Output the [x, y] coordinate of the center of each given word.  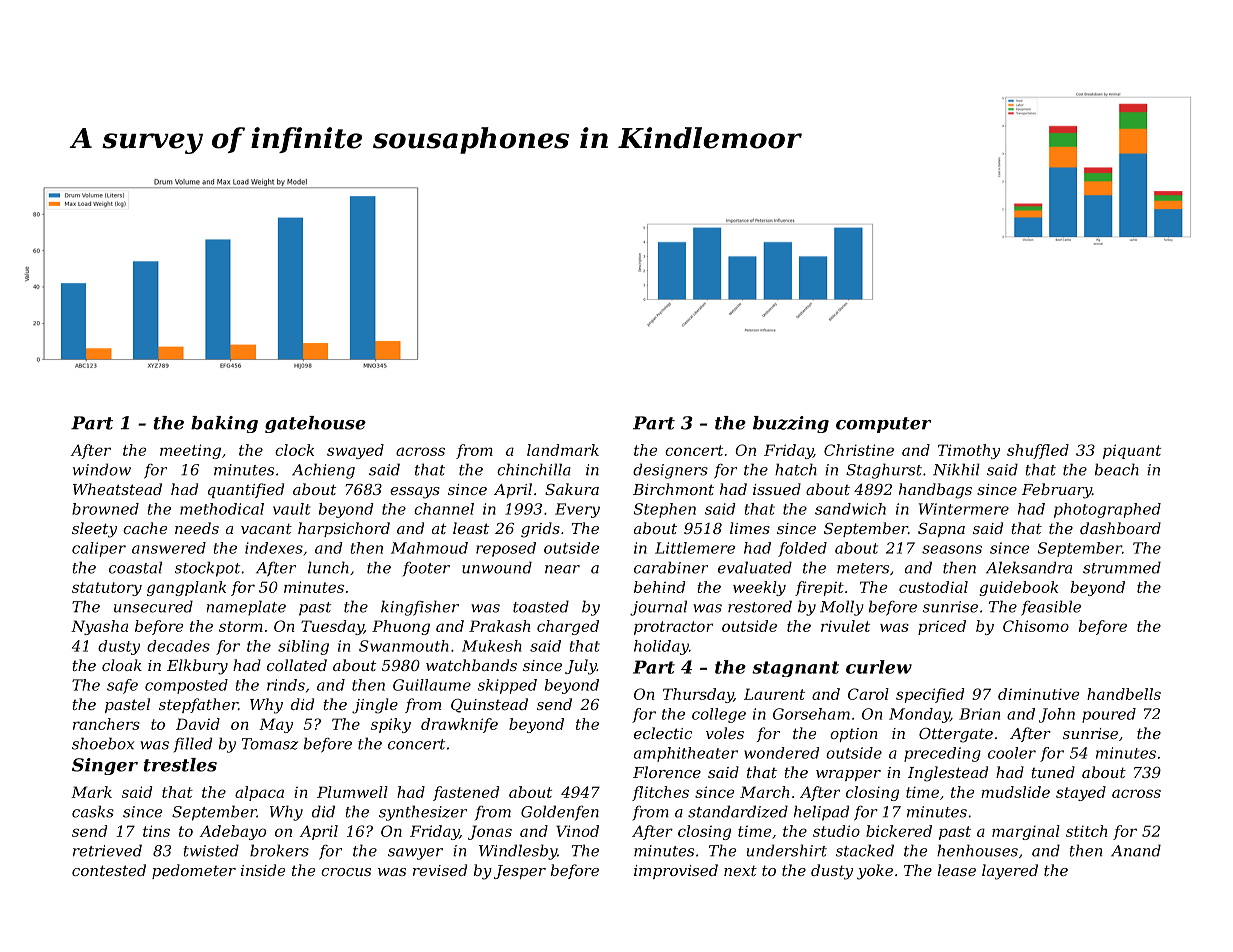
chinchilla [534, 469]
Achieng [323, 471]
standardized [738, 811]
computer [883, 425]
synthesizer [423, 813]
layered [1010, 872]
